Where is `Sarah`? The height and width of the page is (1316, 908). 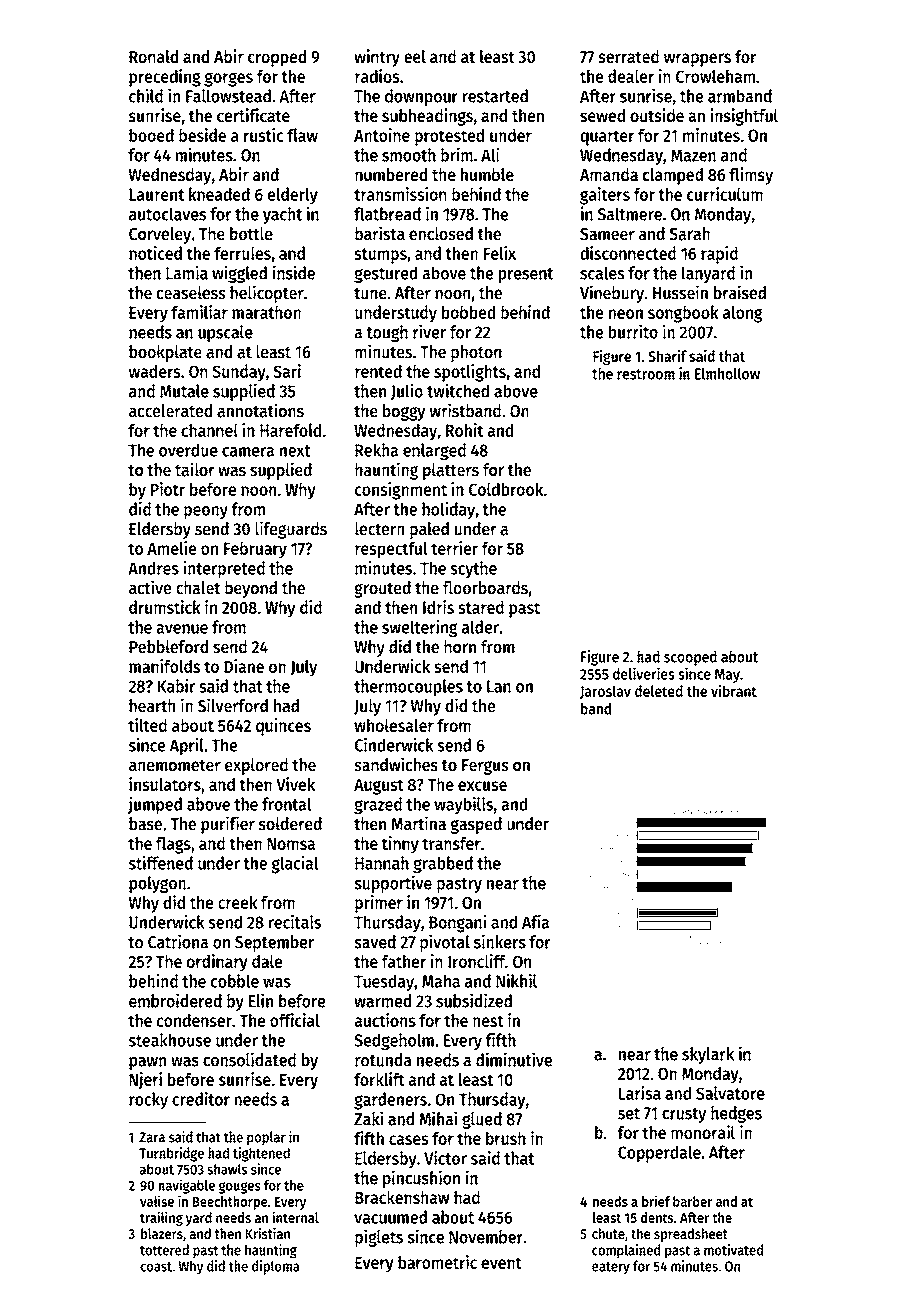 Sarah is located at coordinates (689, 234).
